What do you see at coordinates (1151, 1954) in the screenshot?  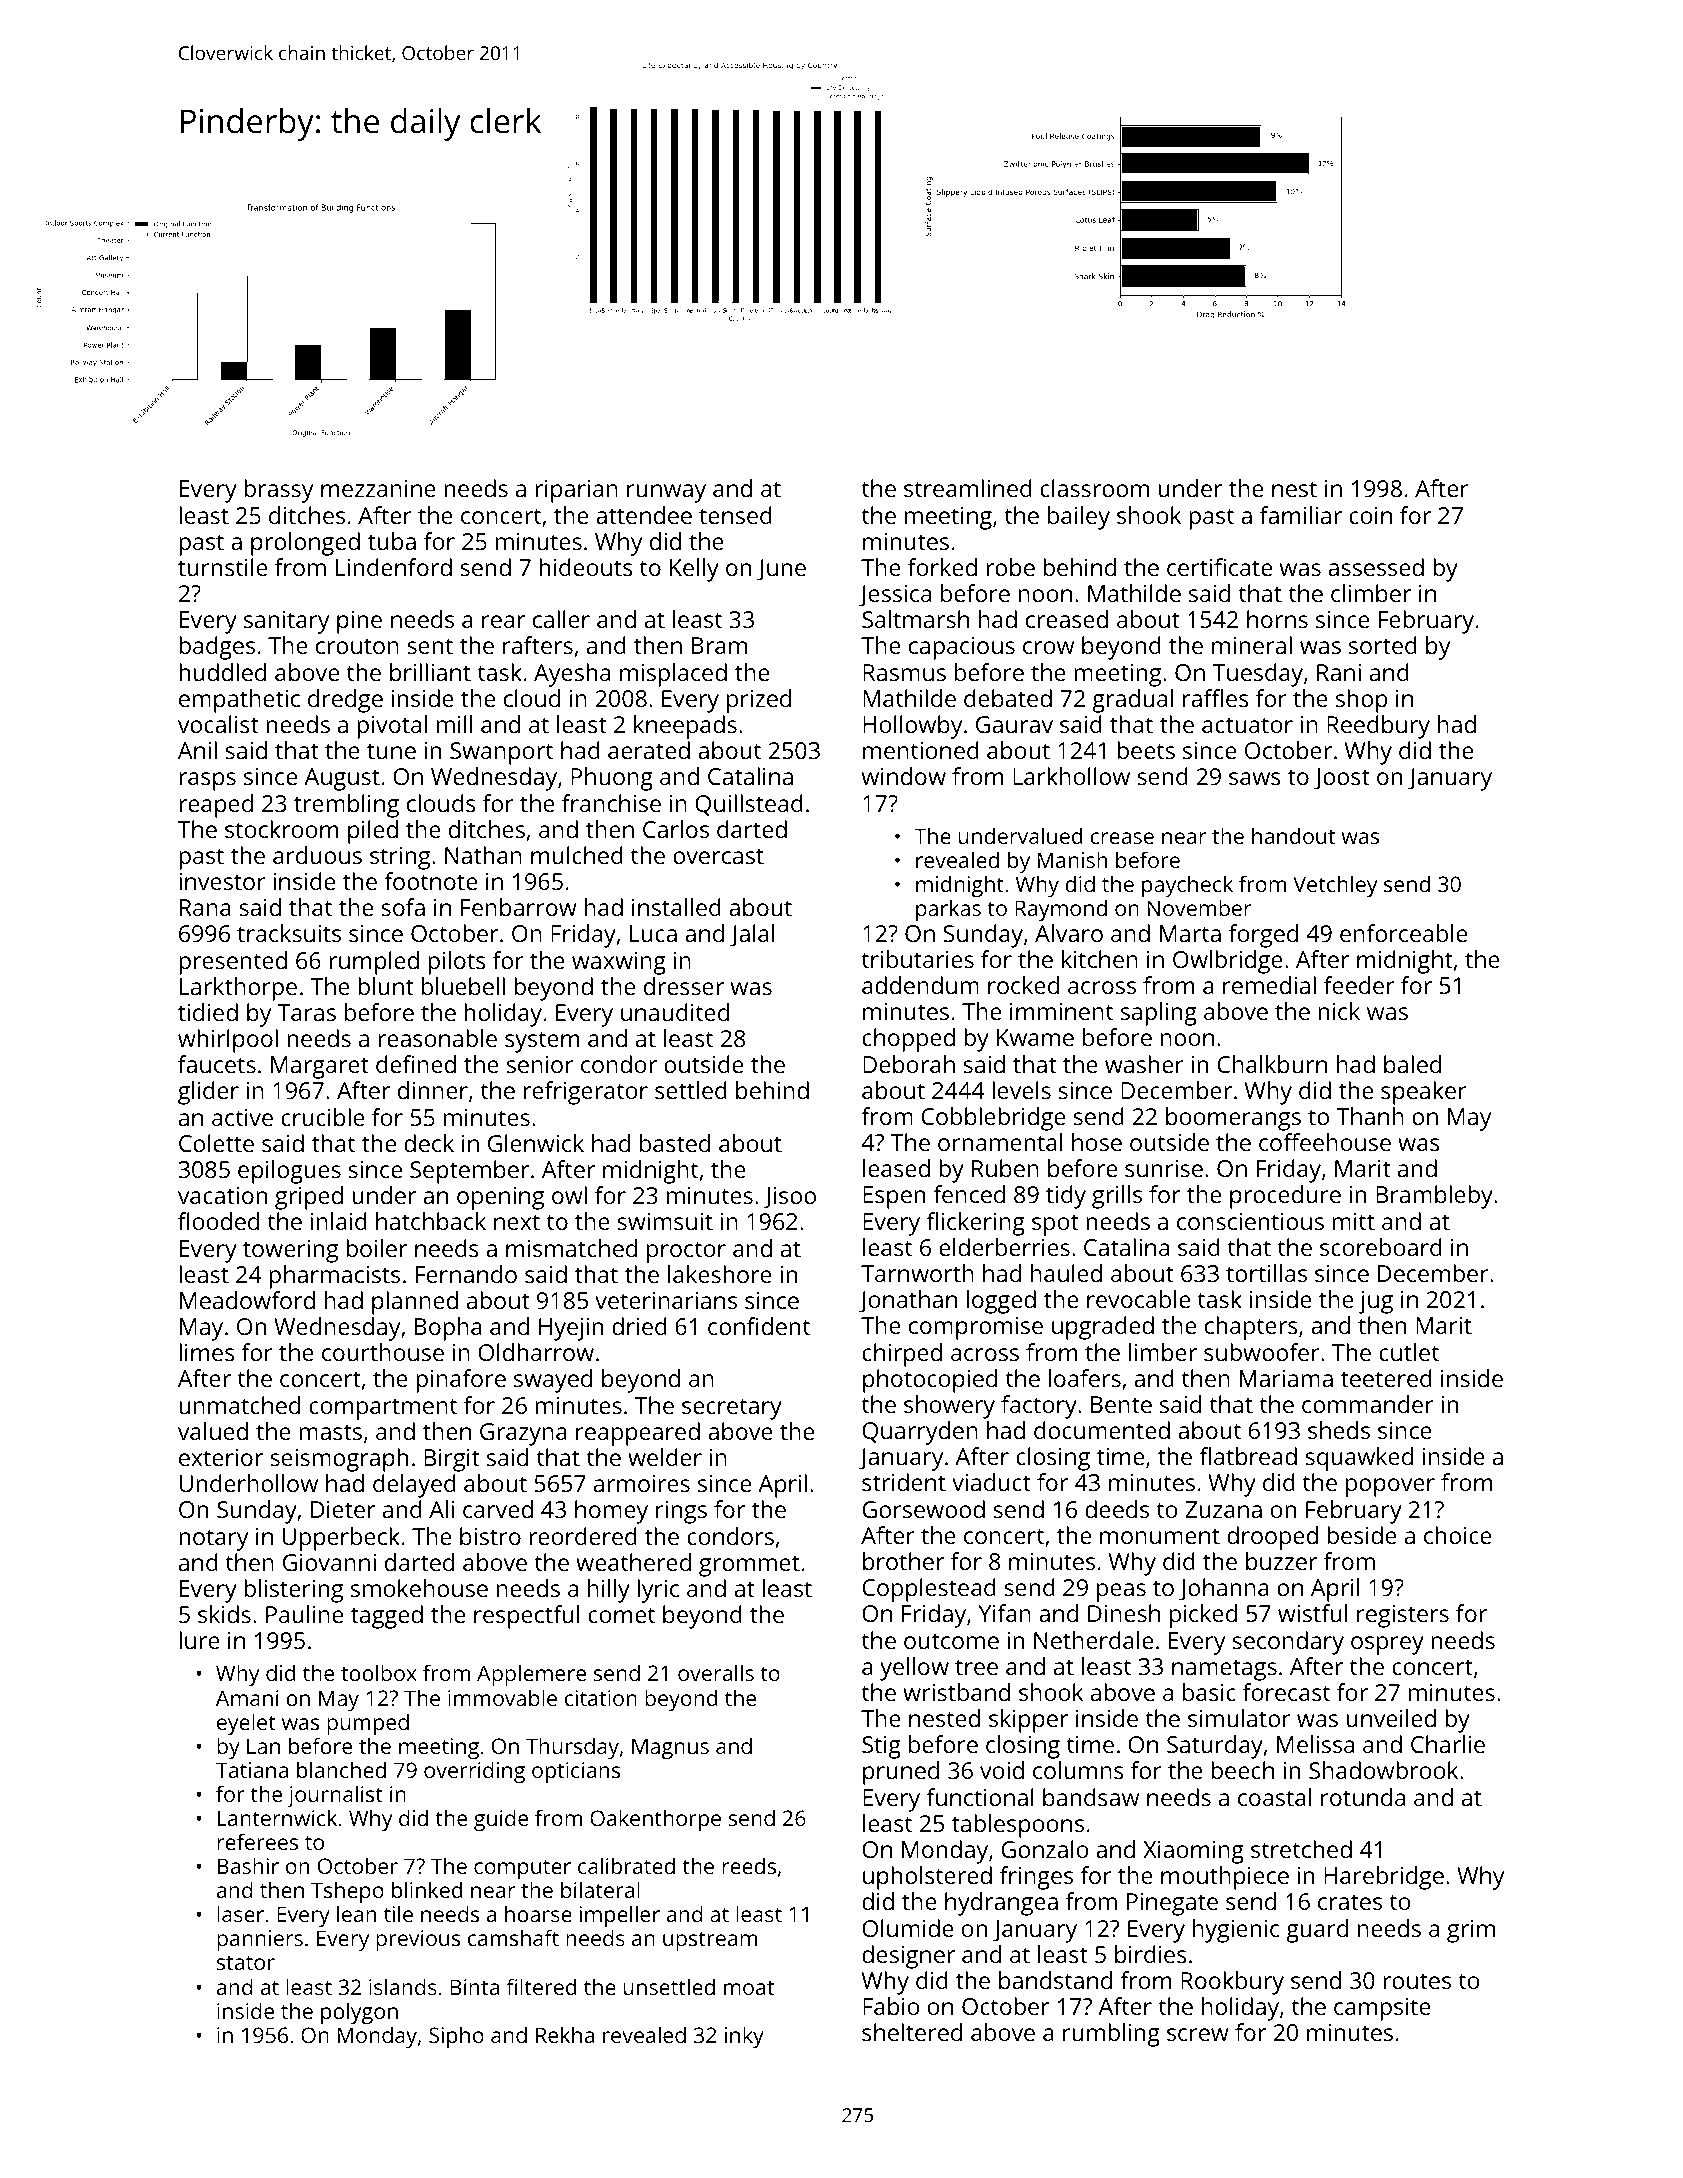 I see `birdies` at bounding box center [1151, 1954].
